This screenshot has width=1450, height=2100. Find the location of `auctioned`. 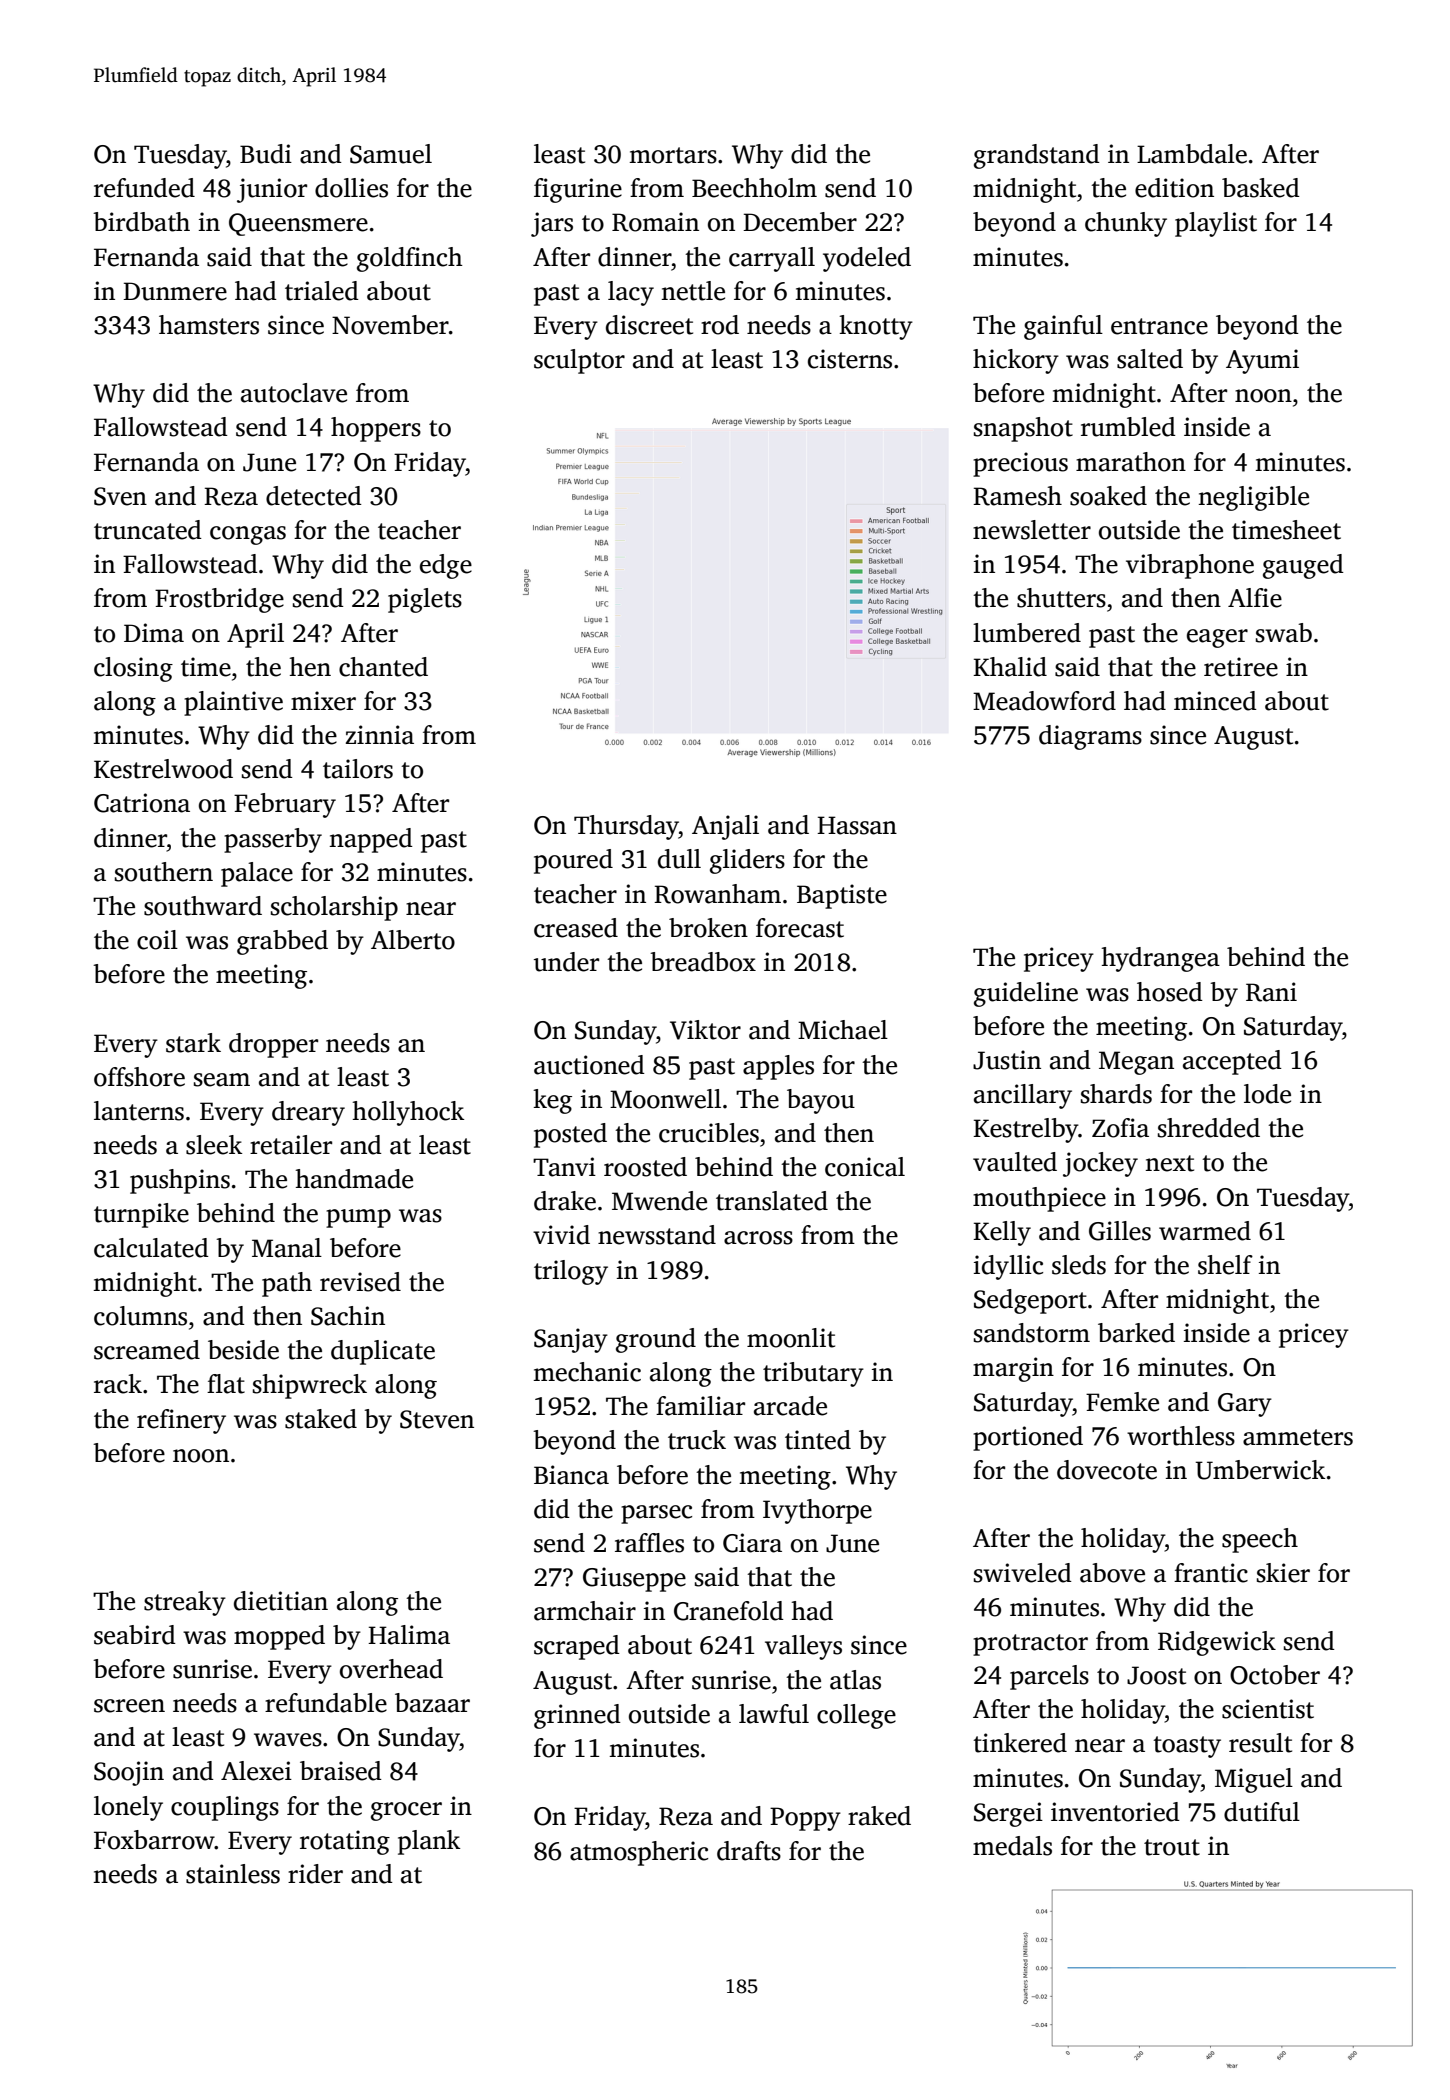

auctioned is located at coordinates (589, 1065).
